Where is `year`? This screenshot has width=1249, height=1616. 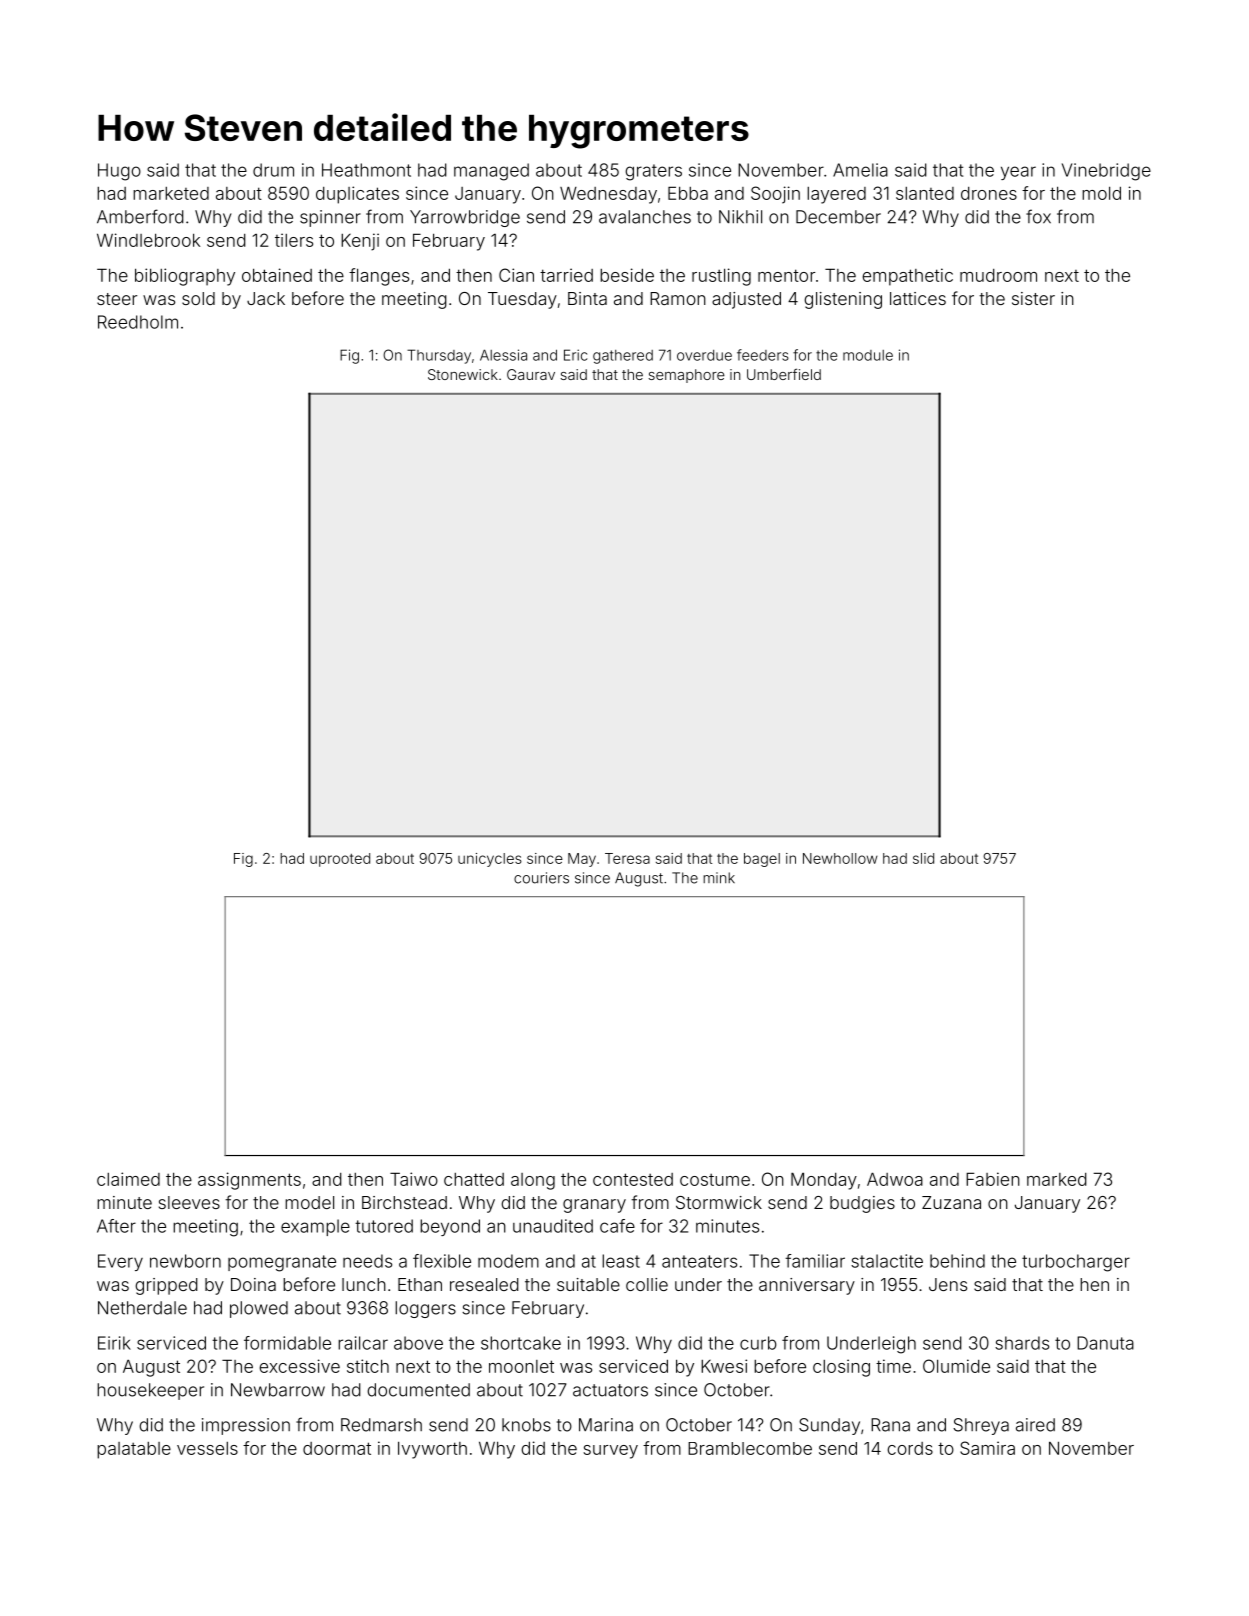 year is located at coordinates (1018, 173).
